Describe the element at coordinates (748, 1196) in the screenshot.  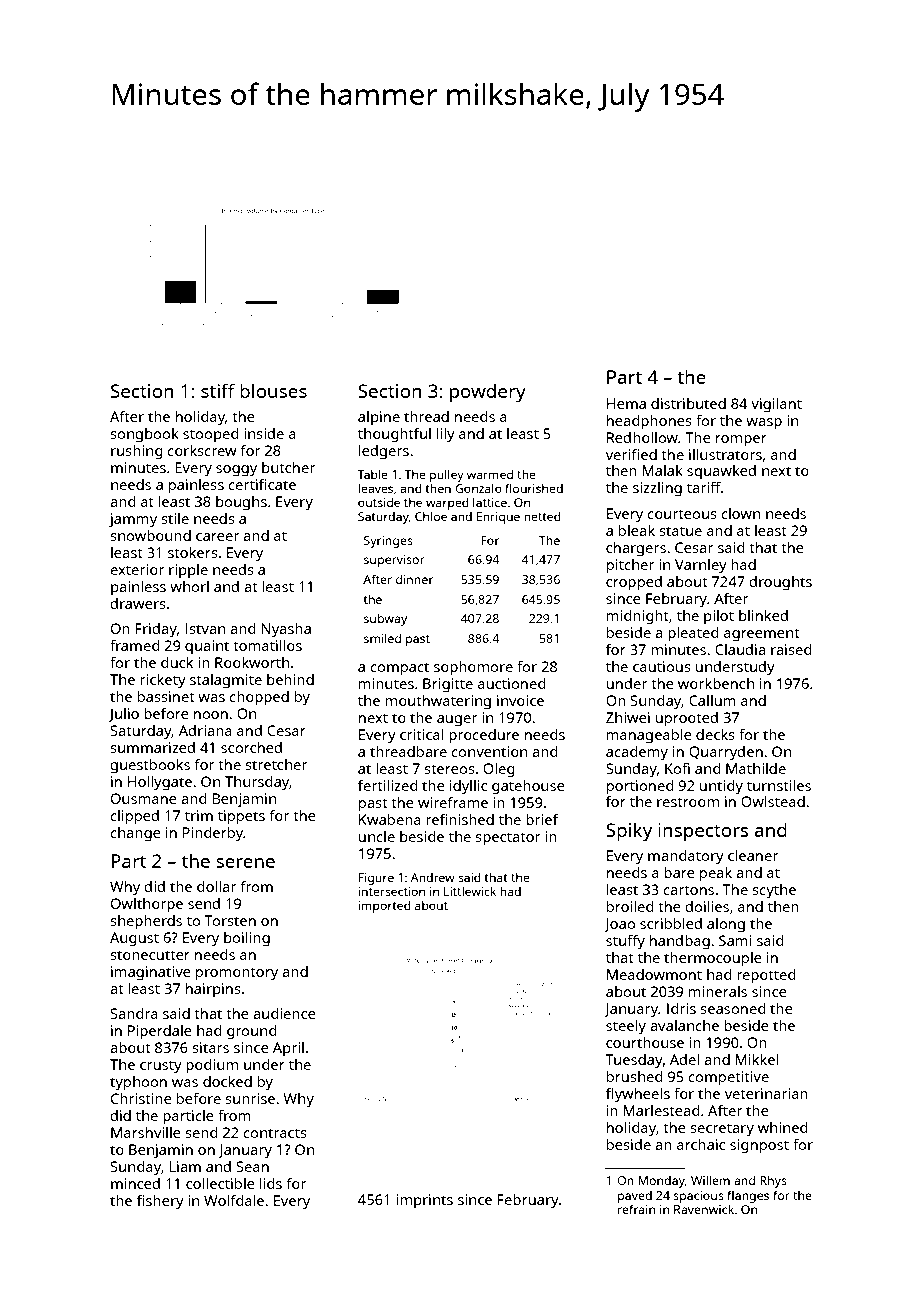
I see `flanges` at that location.
